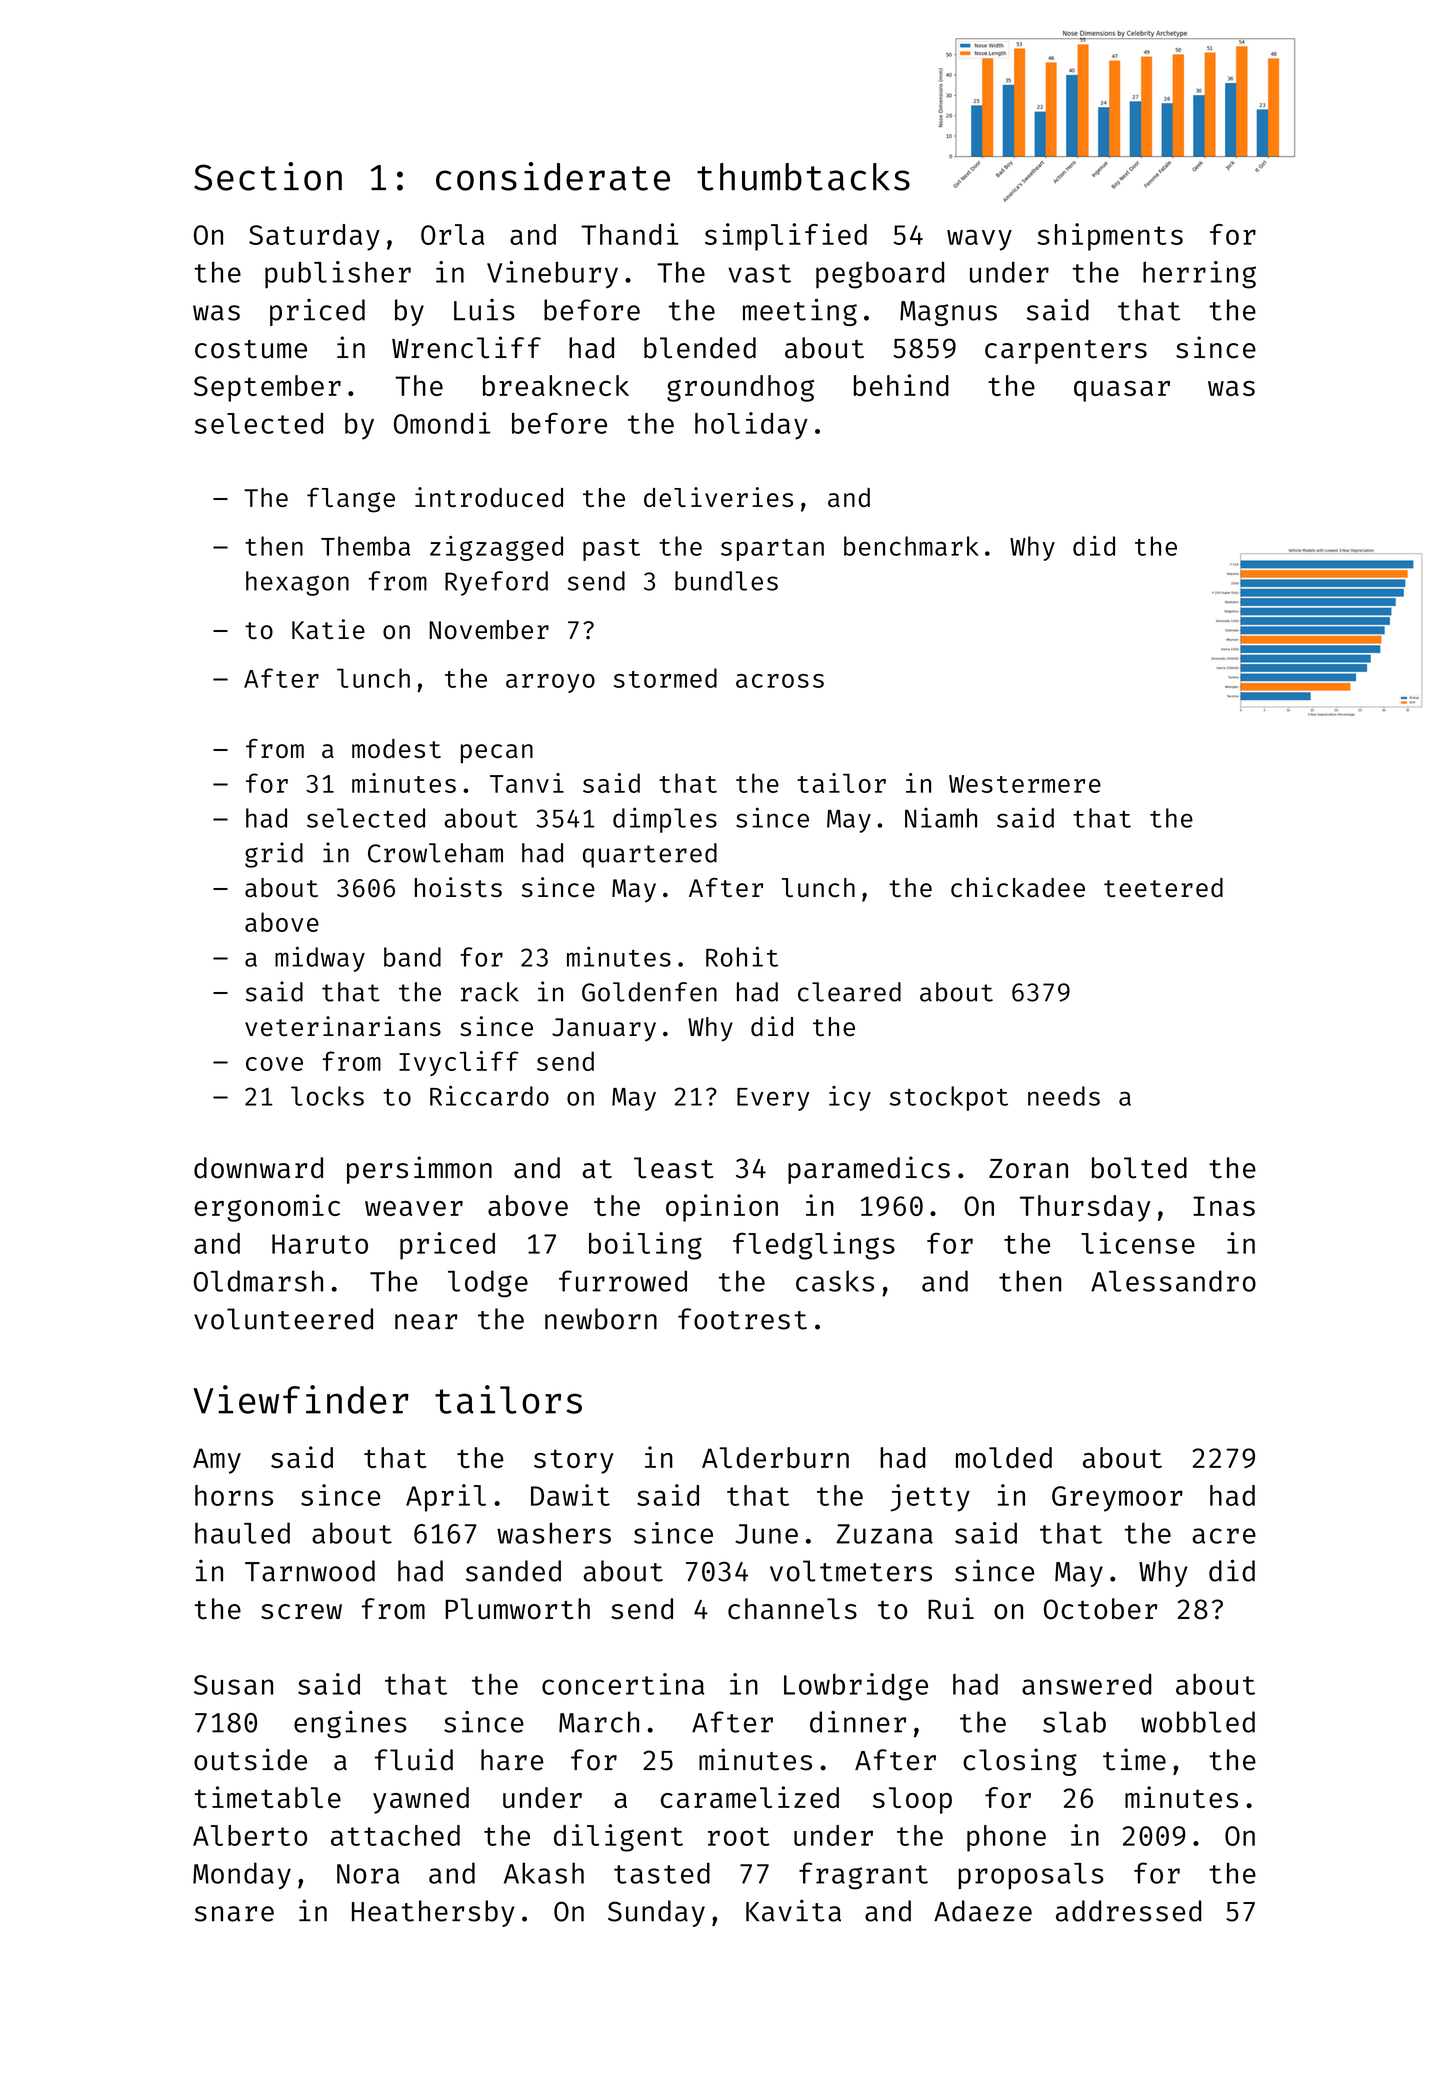  I want to click on Haruto, so click(320, 1244).
